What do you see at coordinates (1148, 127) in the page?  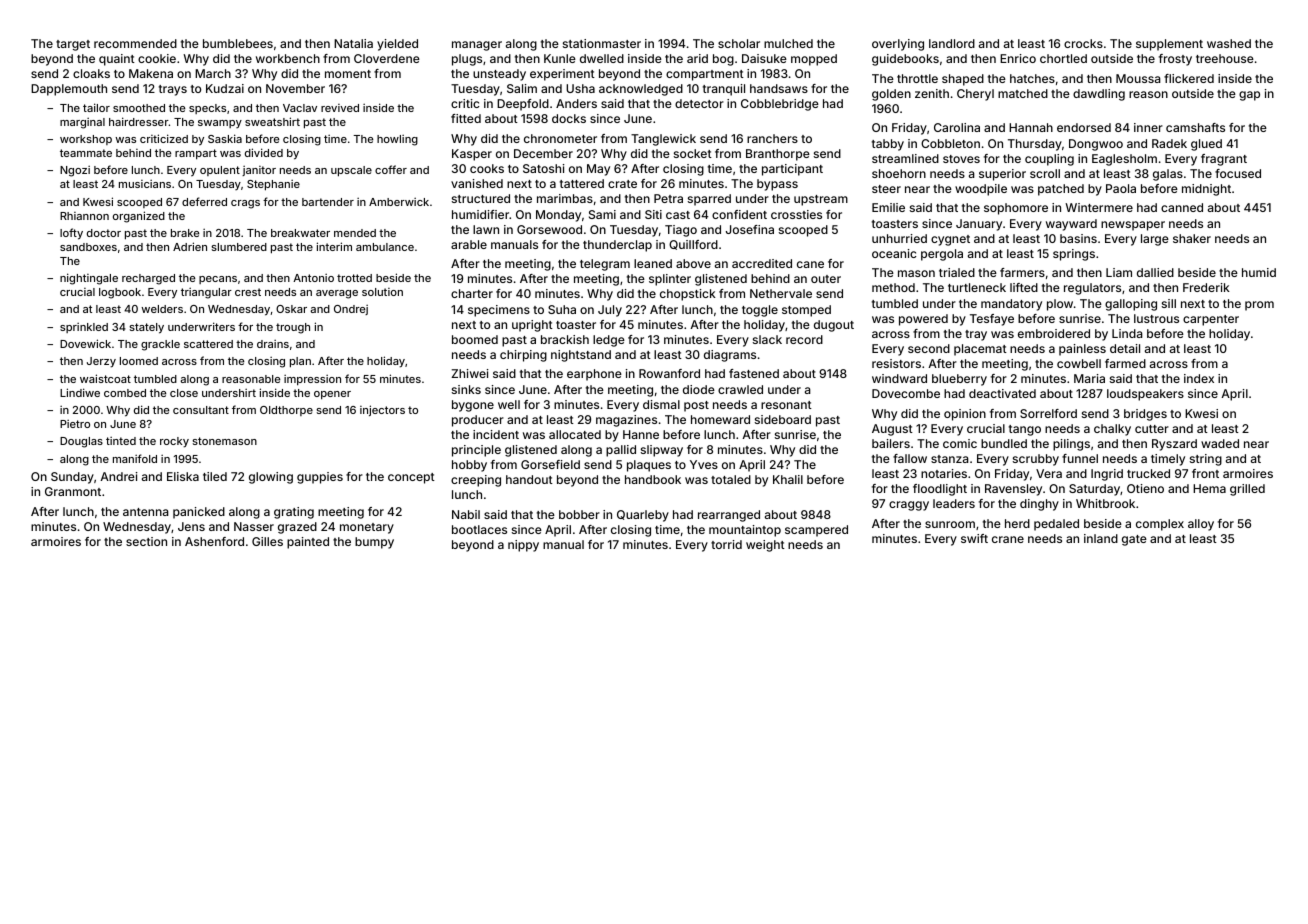 I see `inner` at bounding box center [1148, 127].
